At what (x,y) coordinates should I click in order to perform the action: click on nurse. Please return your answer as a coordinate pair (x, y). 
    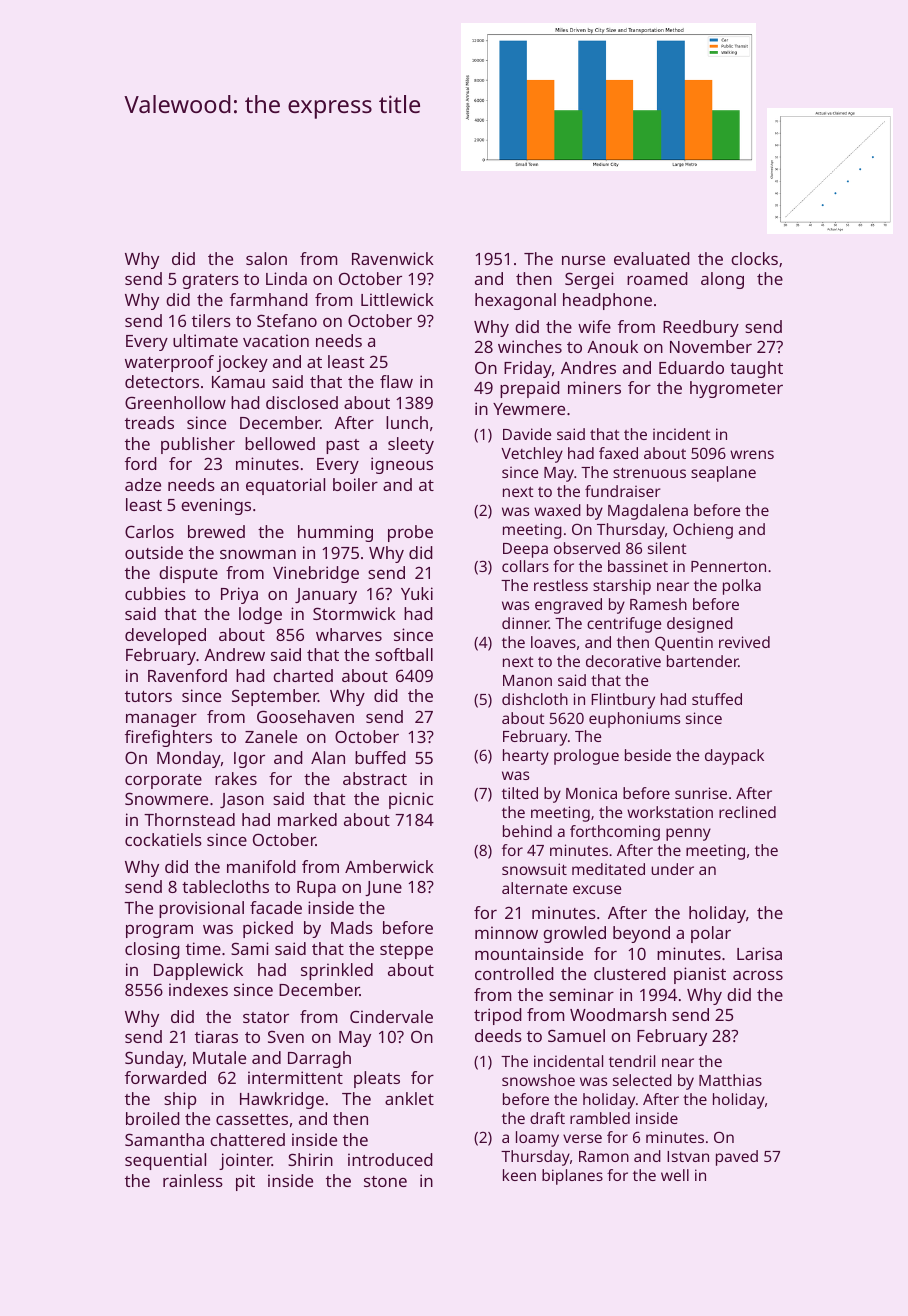
    Looking at the image, I should click on (583, 260).
